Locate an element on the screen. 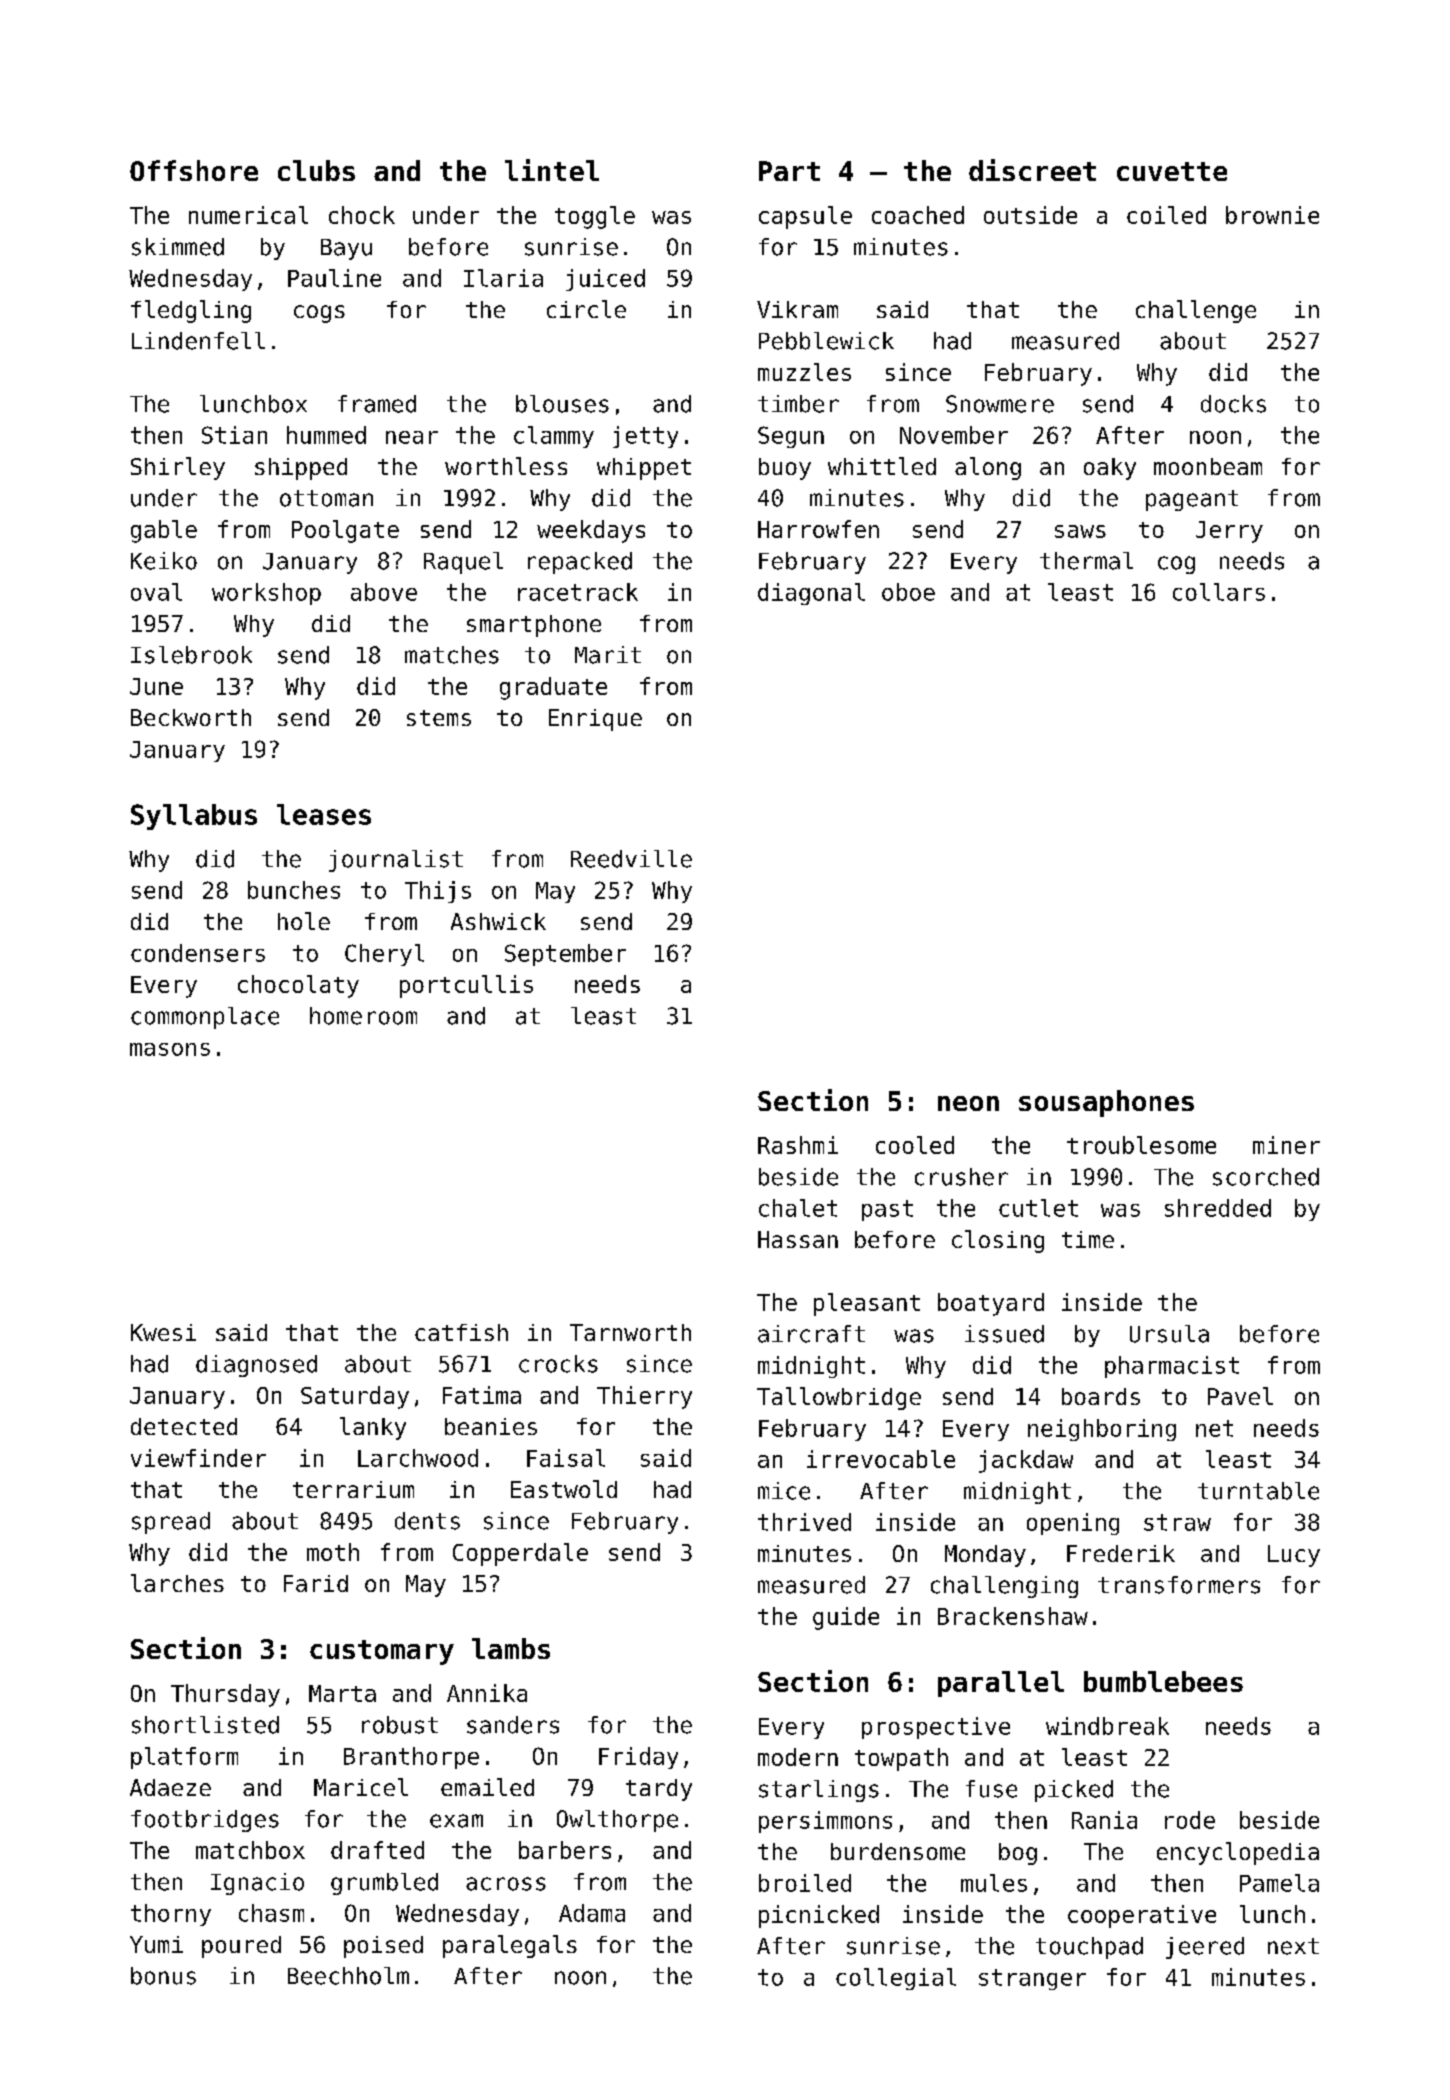 The width and height of the screenshot is (1450, 2100). oaky is located at coordinates (1110, 469).
